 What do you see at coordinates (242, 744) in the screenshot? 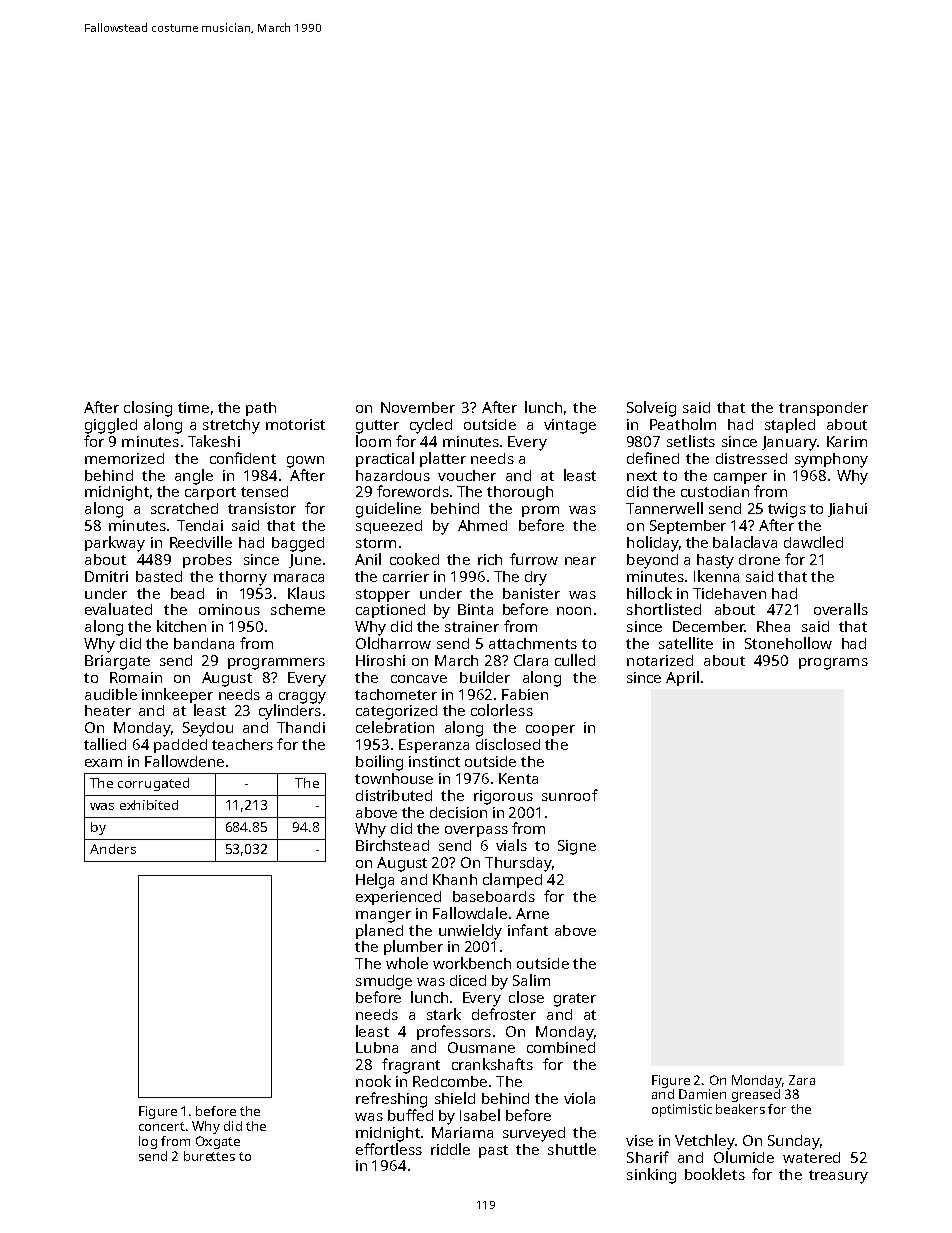
I see `teachers` at bounding box center [242, 744].
